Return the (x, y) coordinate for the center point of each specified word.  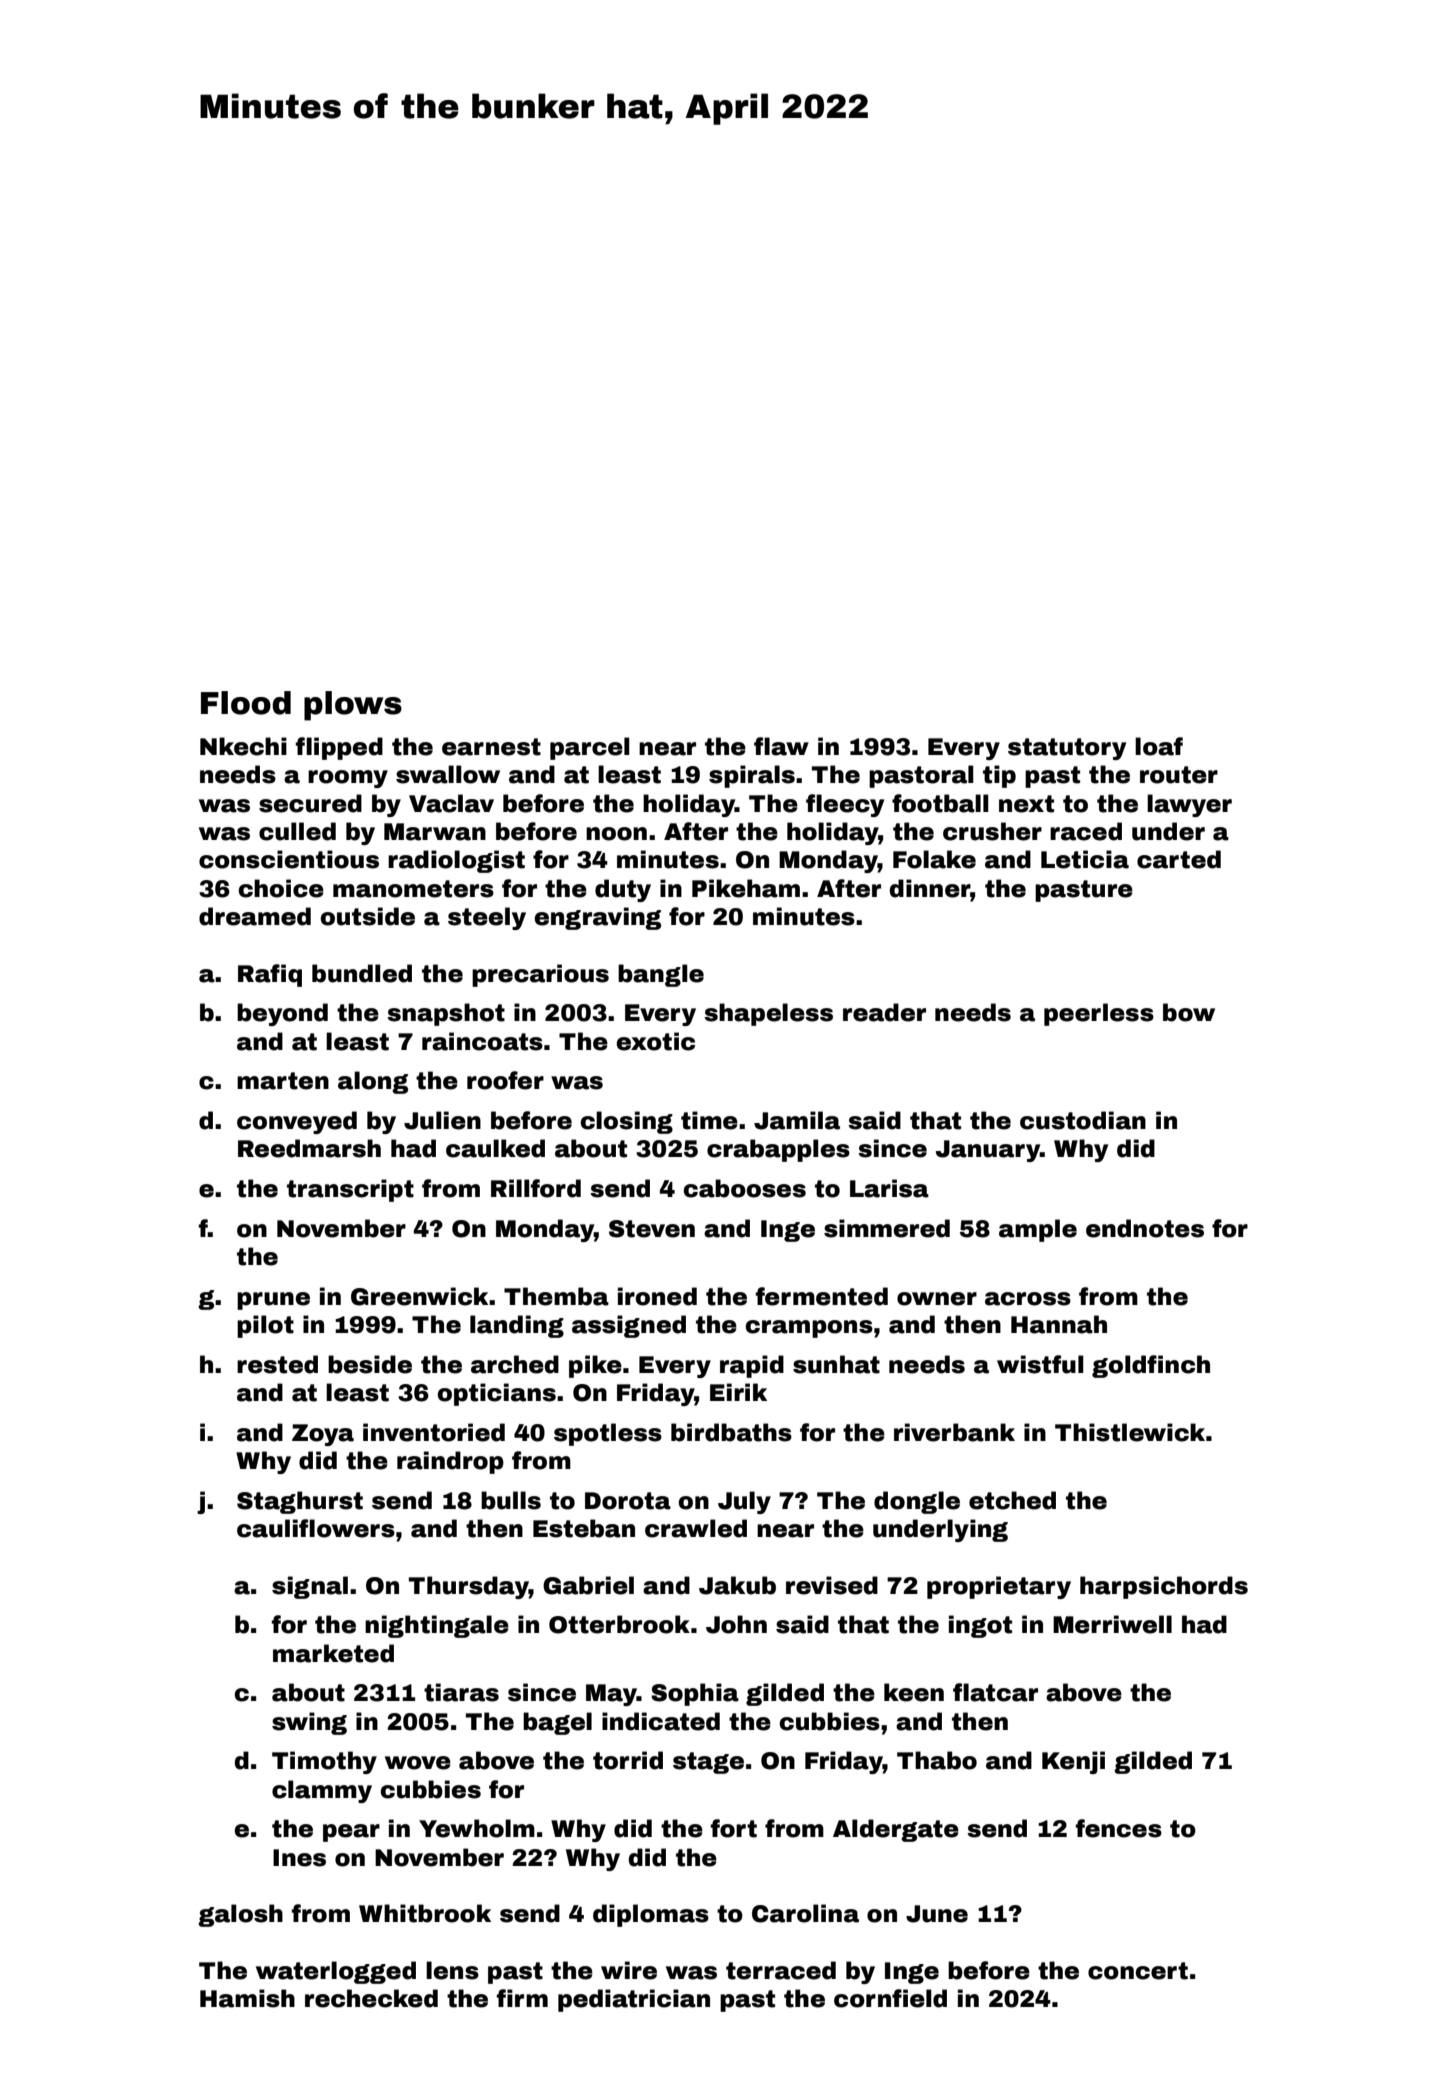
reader (884, 1012)
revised (832, 1585)
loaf (1159, 746)
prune (273, 1301)
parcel (590, 748)
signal (310, 1587)
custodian (1083, 1120)
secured (310, 803)
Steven (652, 1229)
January (988, 1151)
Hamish (247, 1998)
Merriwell (1112, 1624)
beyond (282, 1014)
